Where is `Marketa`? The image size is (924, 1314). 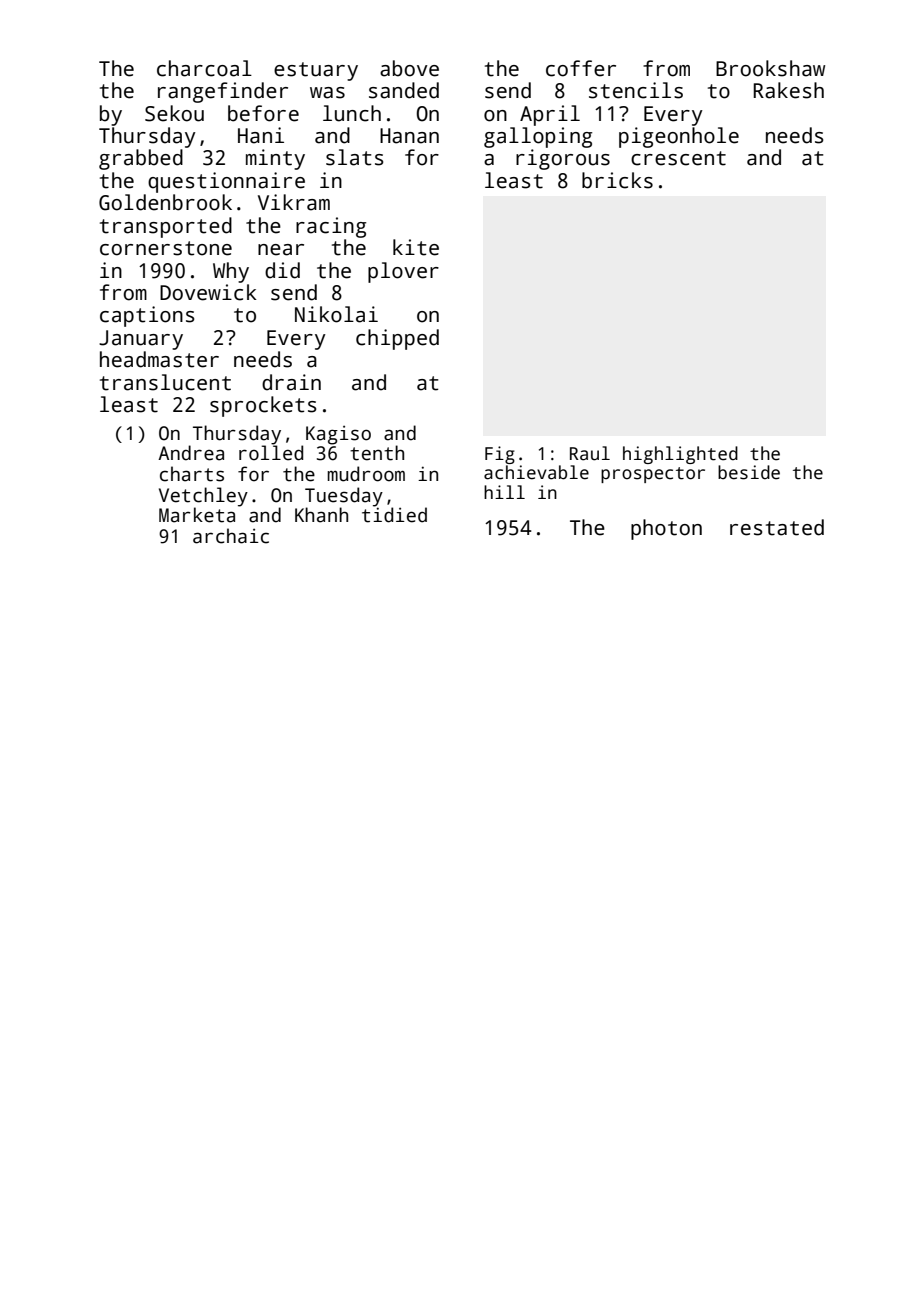
Marketa is located at coordinates (197, 515).
